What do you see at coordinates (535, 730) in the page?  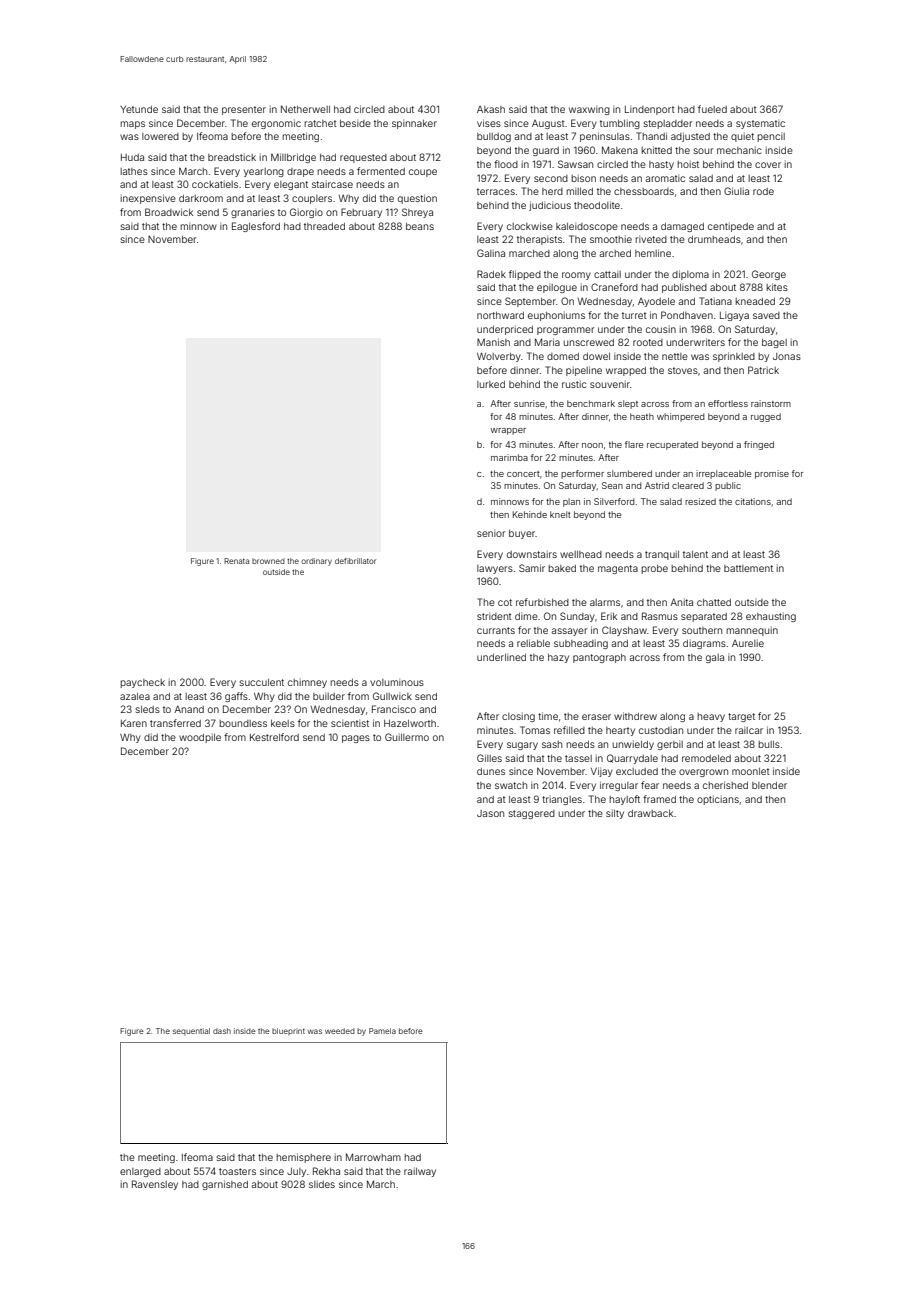 I see `Tomas` at bounding box center [535, 730].
